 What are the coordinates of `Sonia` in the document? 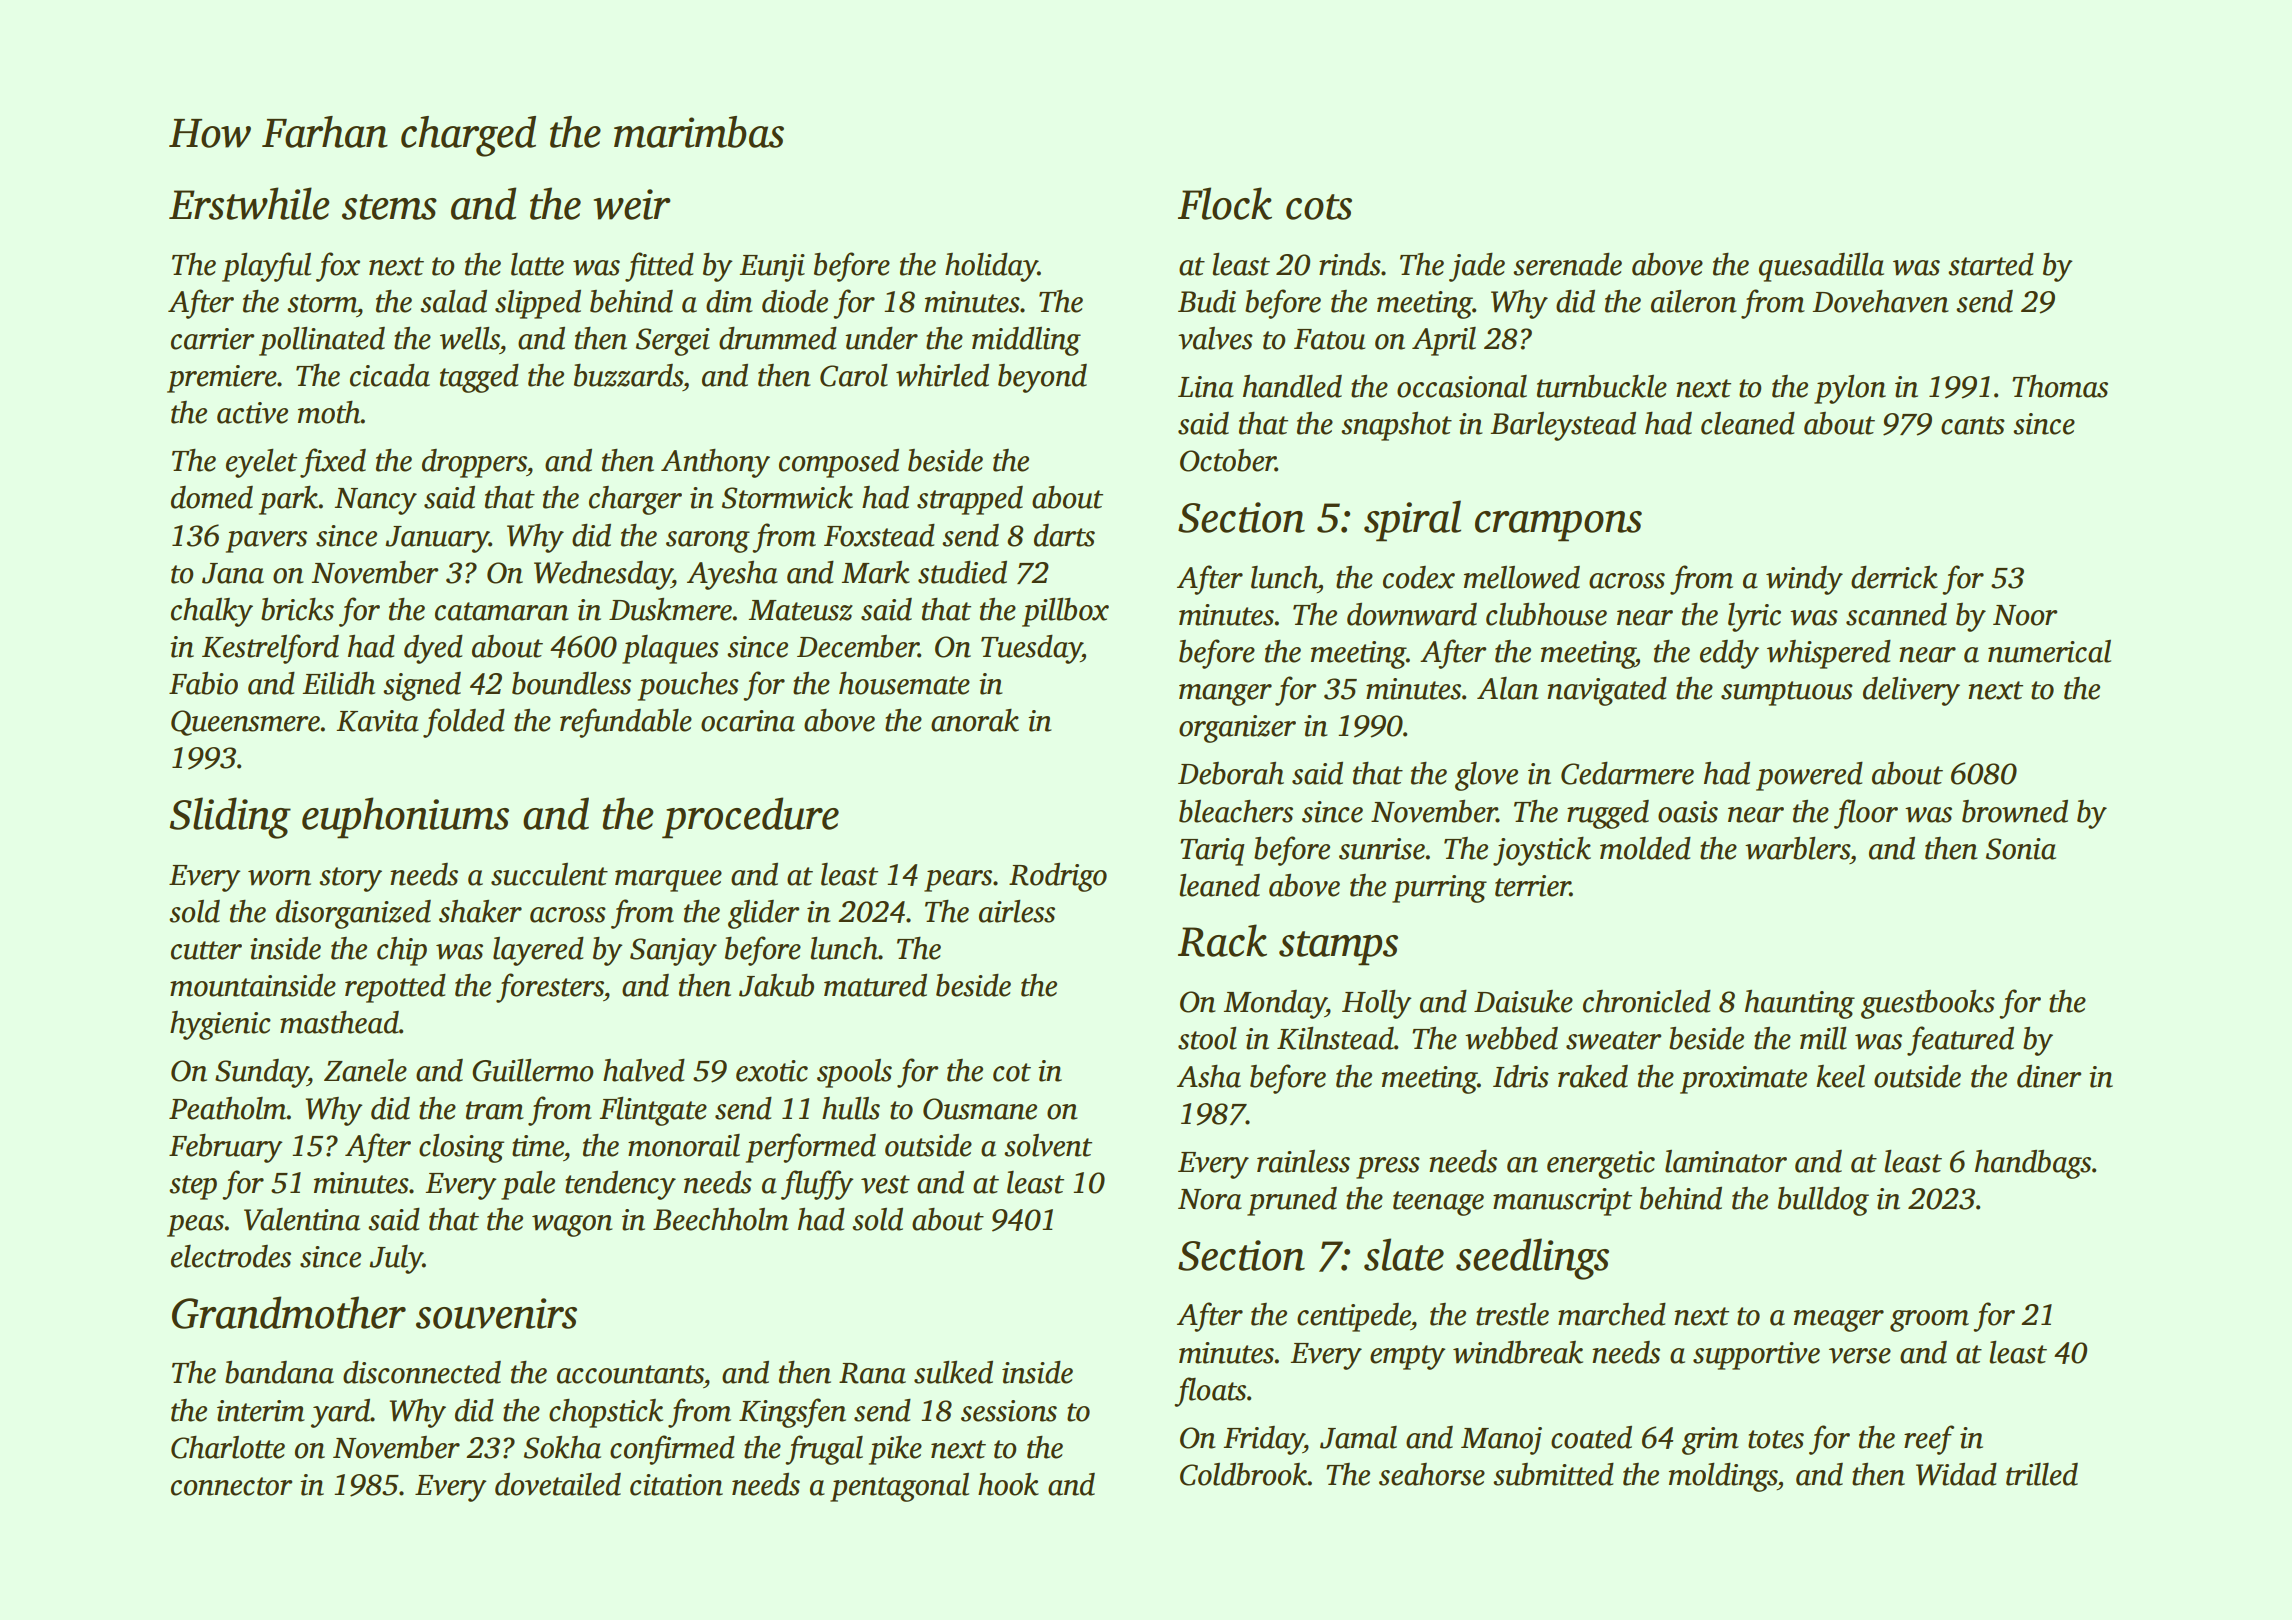 It's located at (2021, 849).
